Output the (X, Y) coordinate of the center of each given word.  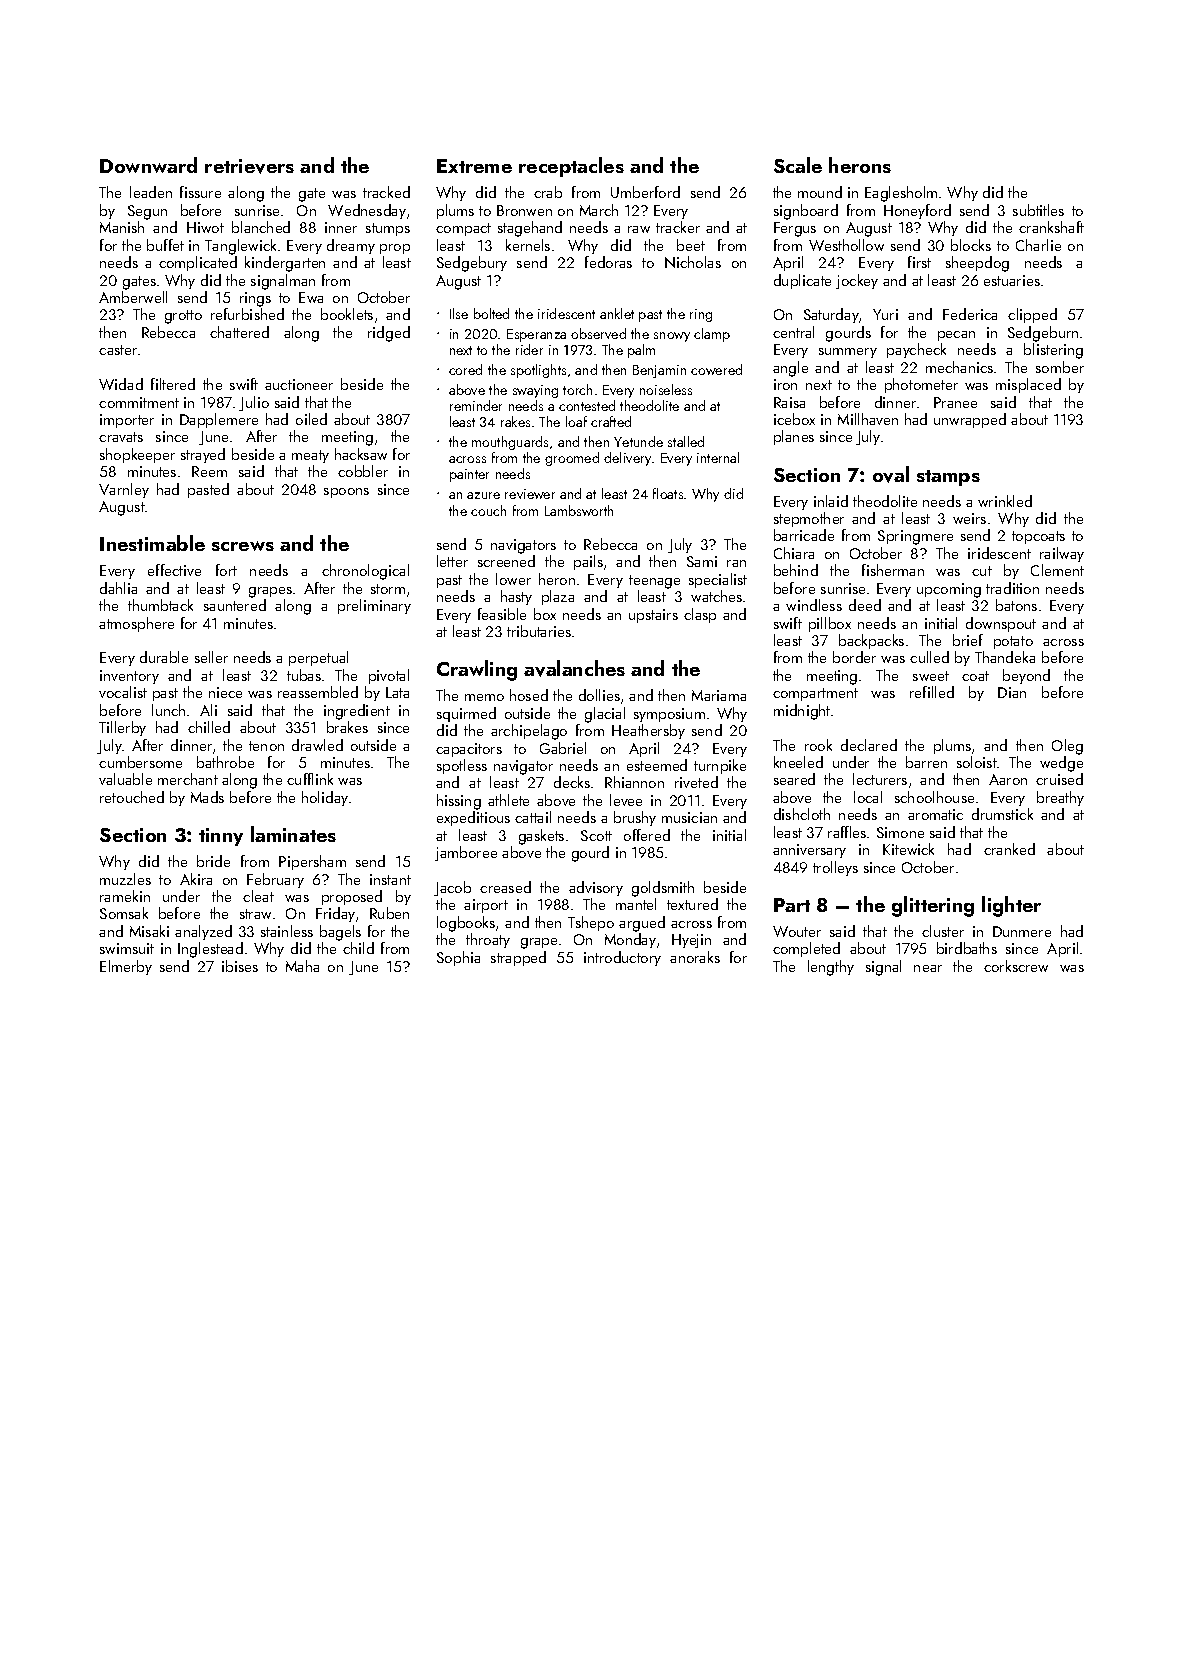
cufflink (310, 779)
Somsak (124, 913)
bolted (491, 313)
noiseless (666, 389)
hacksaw (361, 454)
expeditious (473, 818)
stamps (948, 478)
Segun (147, 212)
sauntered (235, 605)
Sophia (458, 958)
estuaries (1012, 280)
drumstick (1002, 814)
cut (982, 571)
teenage (654, 582)
